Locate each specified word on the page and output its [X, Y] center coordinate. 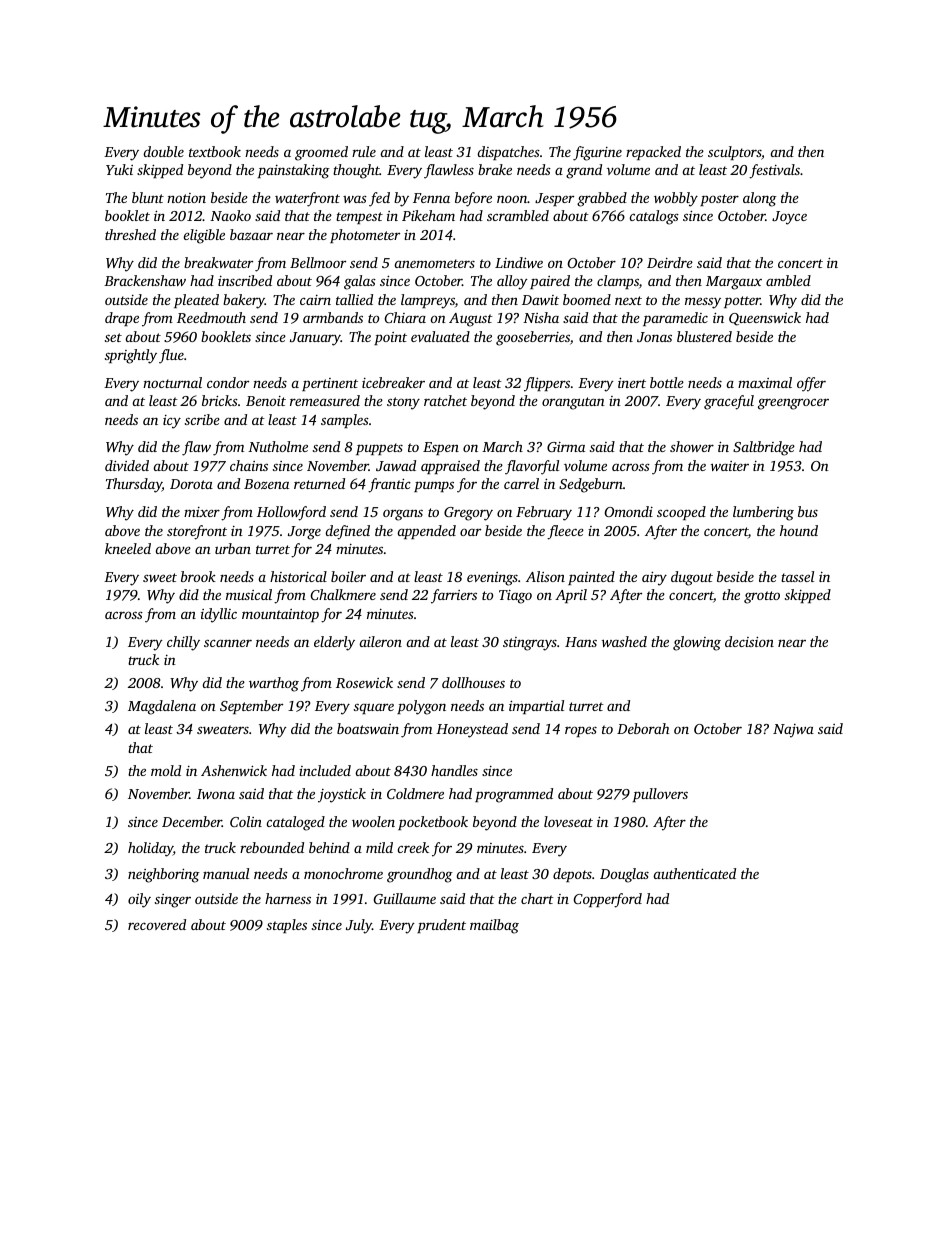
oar [470, 532]
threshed [130, 234]
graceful [729, 402]
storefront [197, 532]
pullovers [660, 795]
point [390, 338]
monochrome [343, 873]
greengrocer [793, 404]
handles [454, 770]
